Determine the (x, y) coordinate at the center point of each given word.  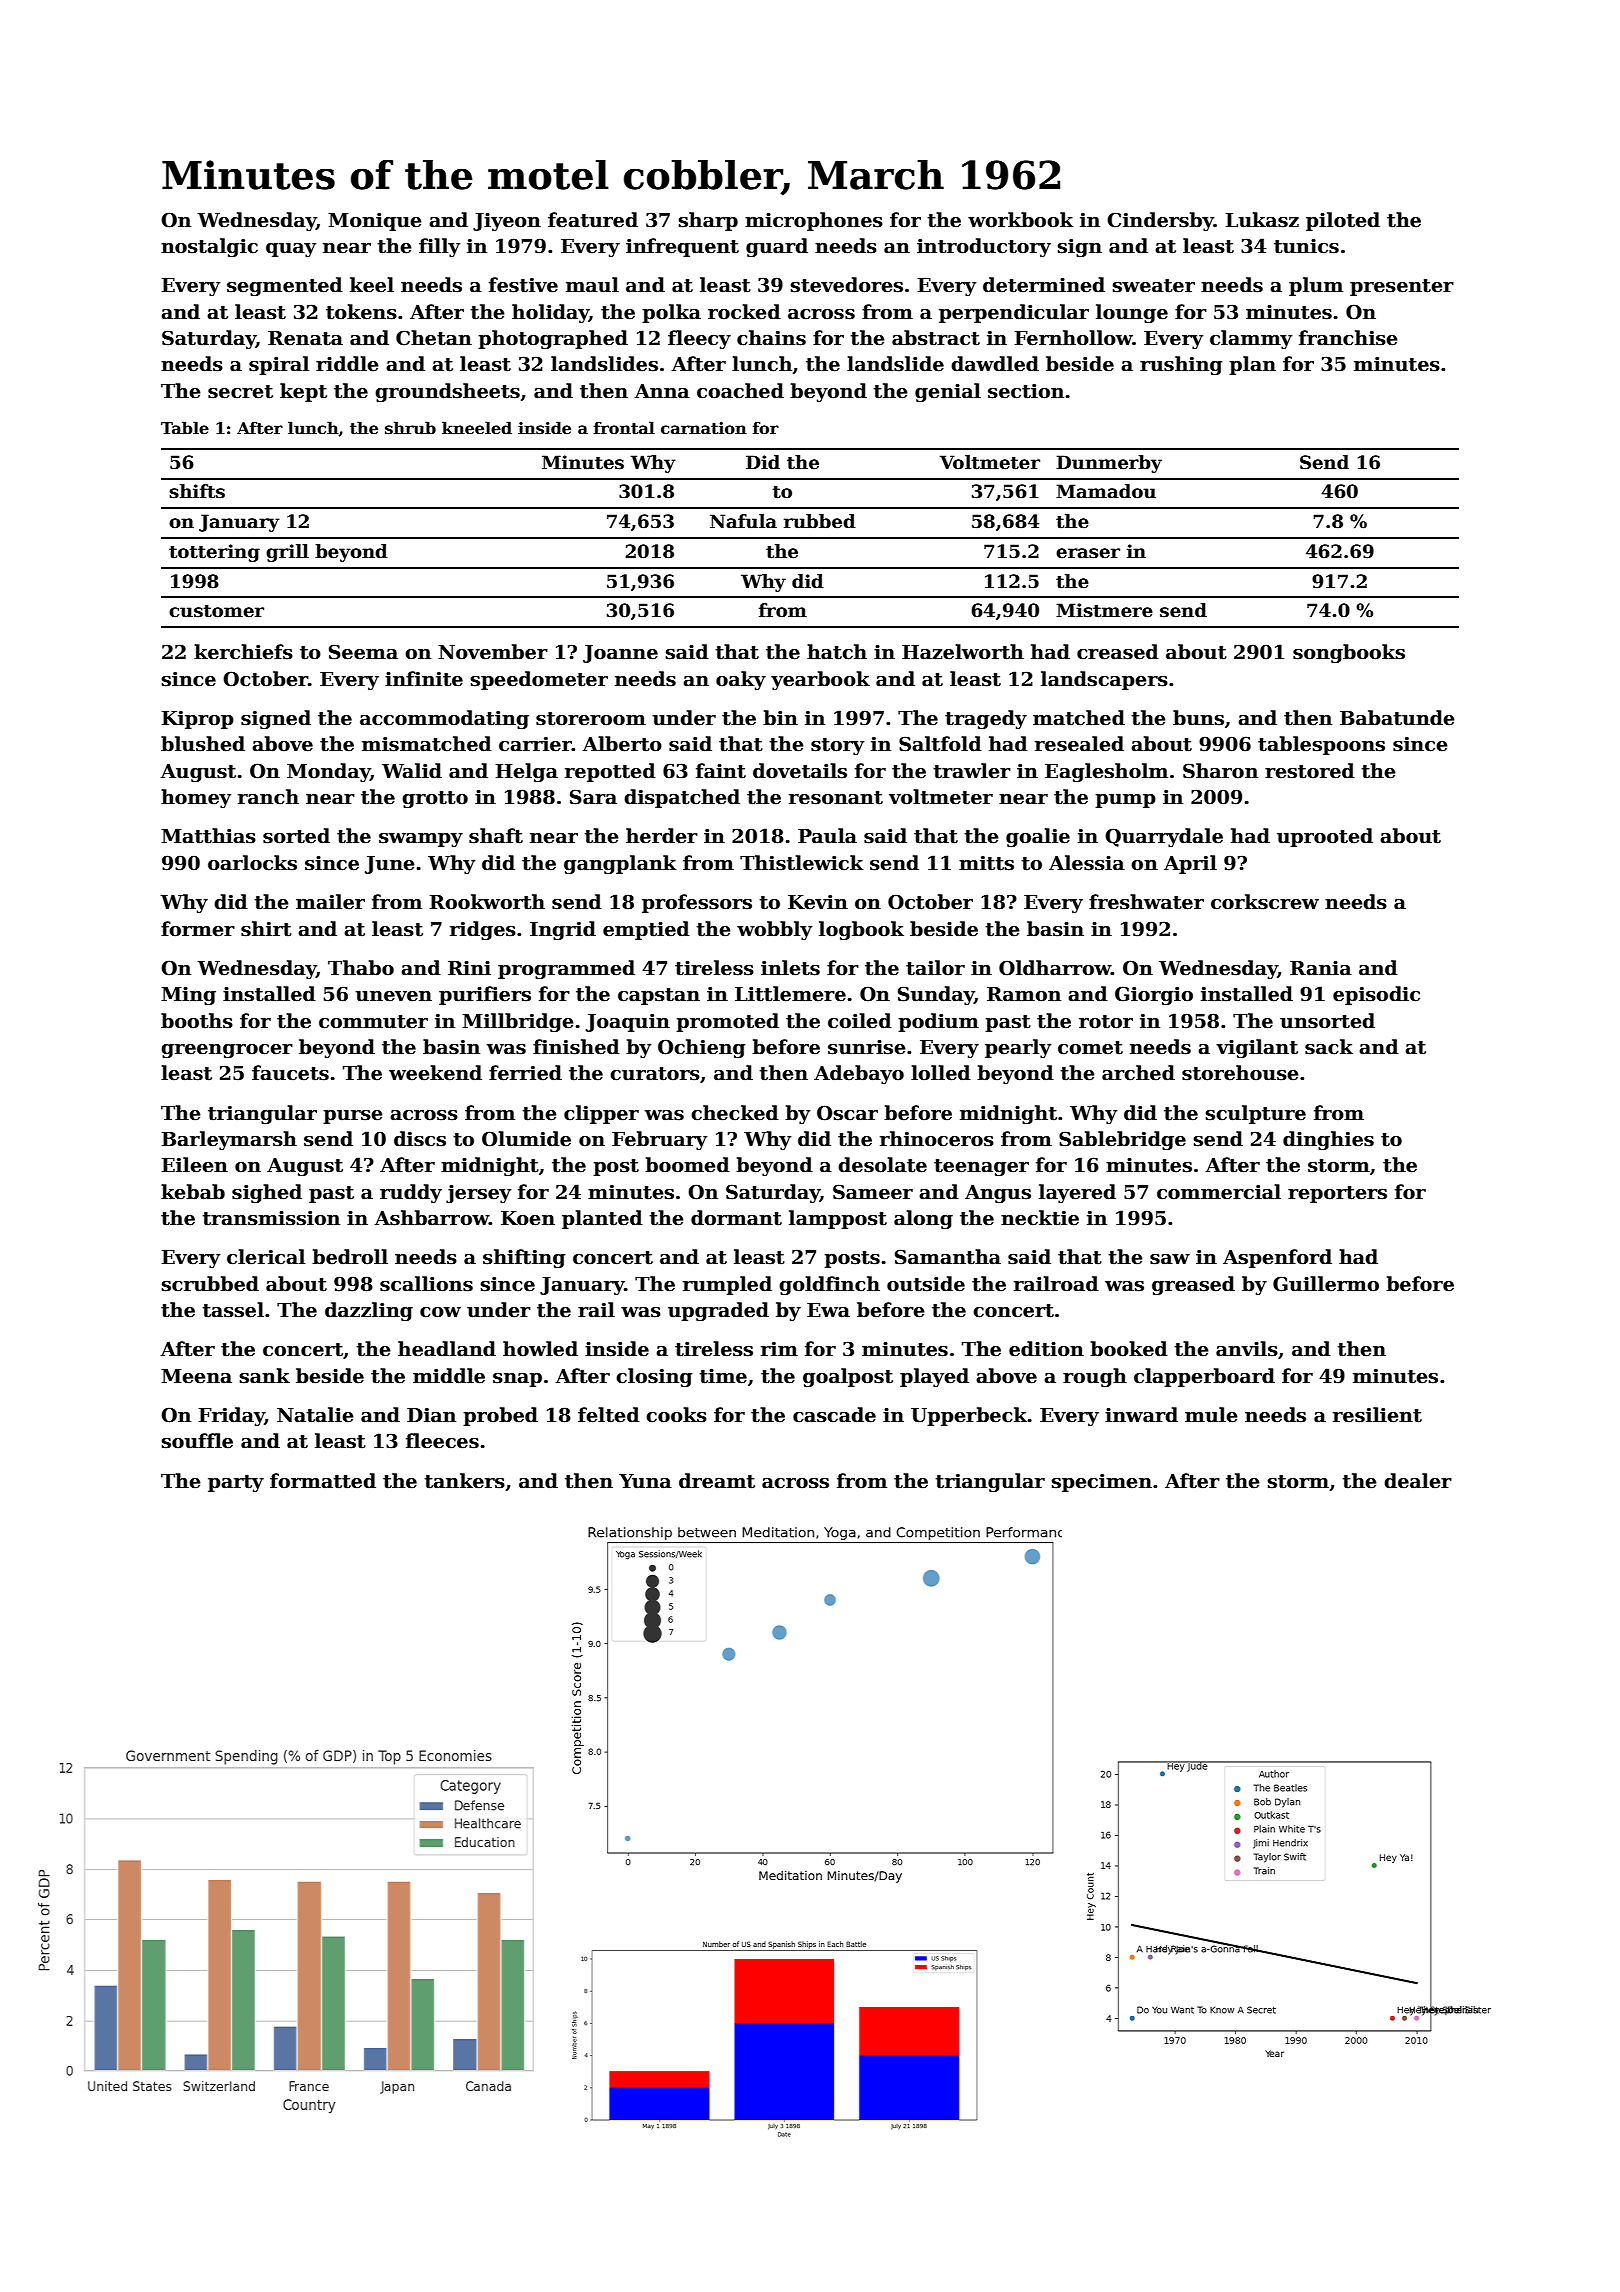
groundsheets (447, 392)
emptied (646, 930)
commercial (1219, 1192)
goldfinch (829, 1285)
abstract (936, 338)
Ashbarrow (431, 1218)
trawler (972, 771)
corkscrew (1265, 902)
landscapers (1104, 680)
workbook (1021, 220)
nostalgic (209, 247)
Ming (188, 995)
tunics (1306, 246)
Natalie (315, 1415)
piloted (1343, 221)
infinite (424, 679)
